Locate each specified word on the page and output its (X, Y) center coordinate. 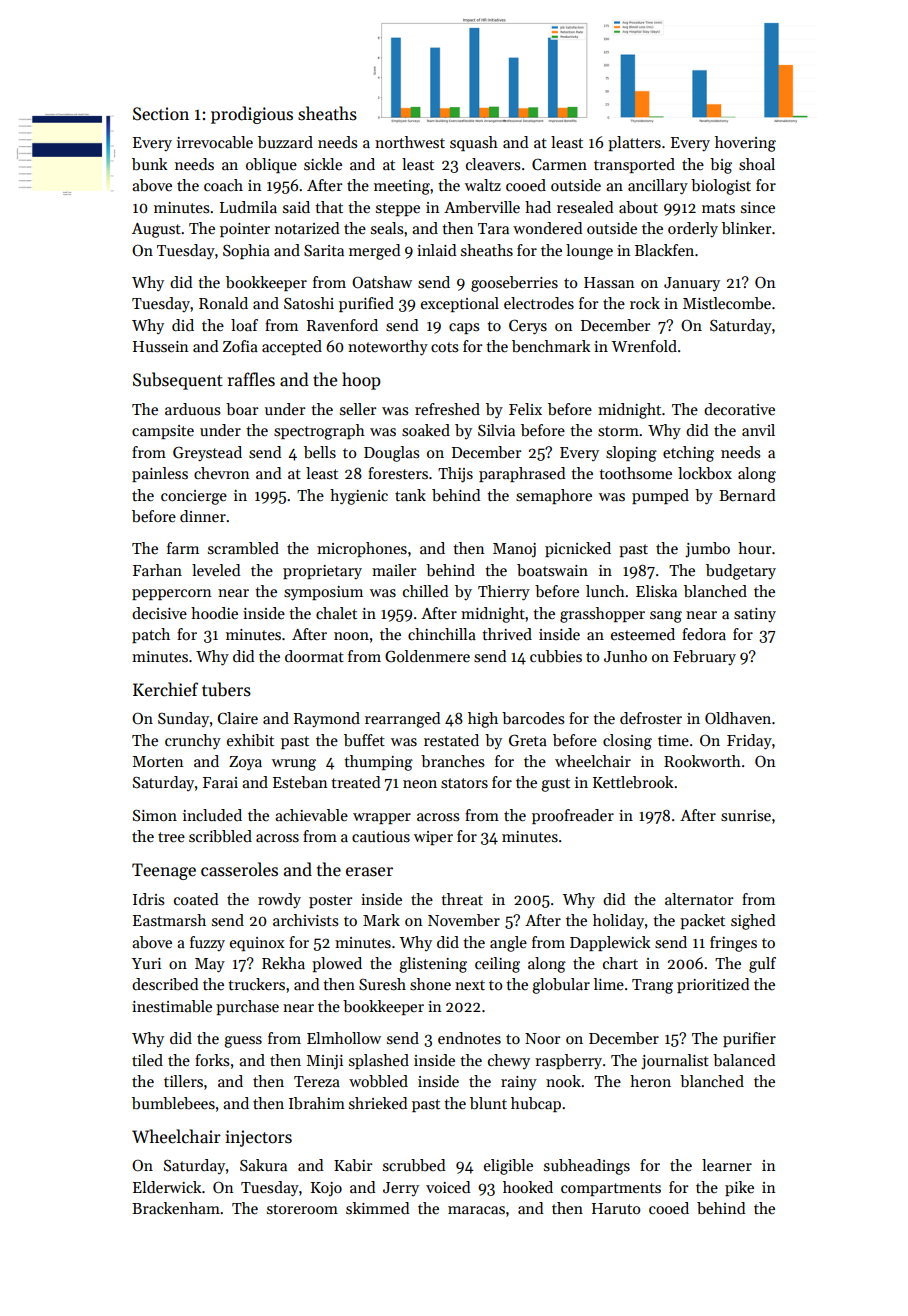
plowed (337, 964)
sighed (753, 922)
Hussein (160, 346)
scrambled (243, 548)
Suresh (382, 984)
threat (462, 899)
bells (320, 452)
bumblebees (173, 1103)
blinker (746, 228)
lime (609, 984)
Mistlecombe (727, 303)
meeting (402, 187)
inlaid (436, 250)
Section (161, 114)
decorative (739, 409)
